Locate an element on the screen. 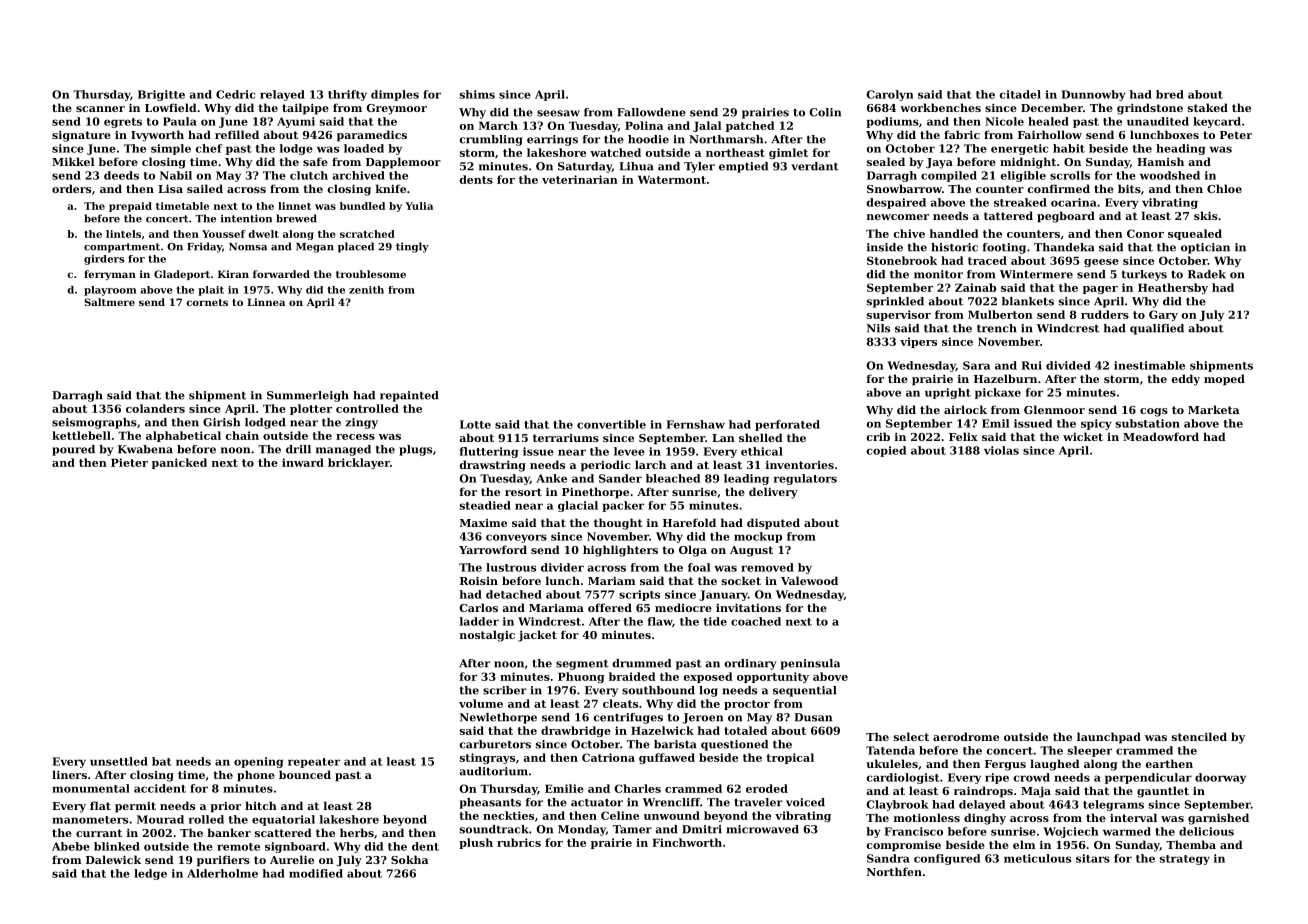 This screenshot has height=924, width=1308. Meadowford is located at coordinates (1161, 436).
